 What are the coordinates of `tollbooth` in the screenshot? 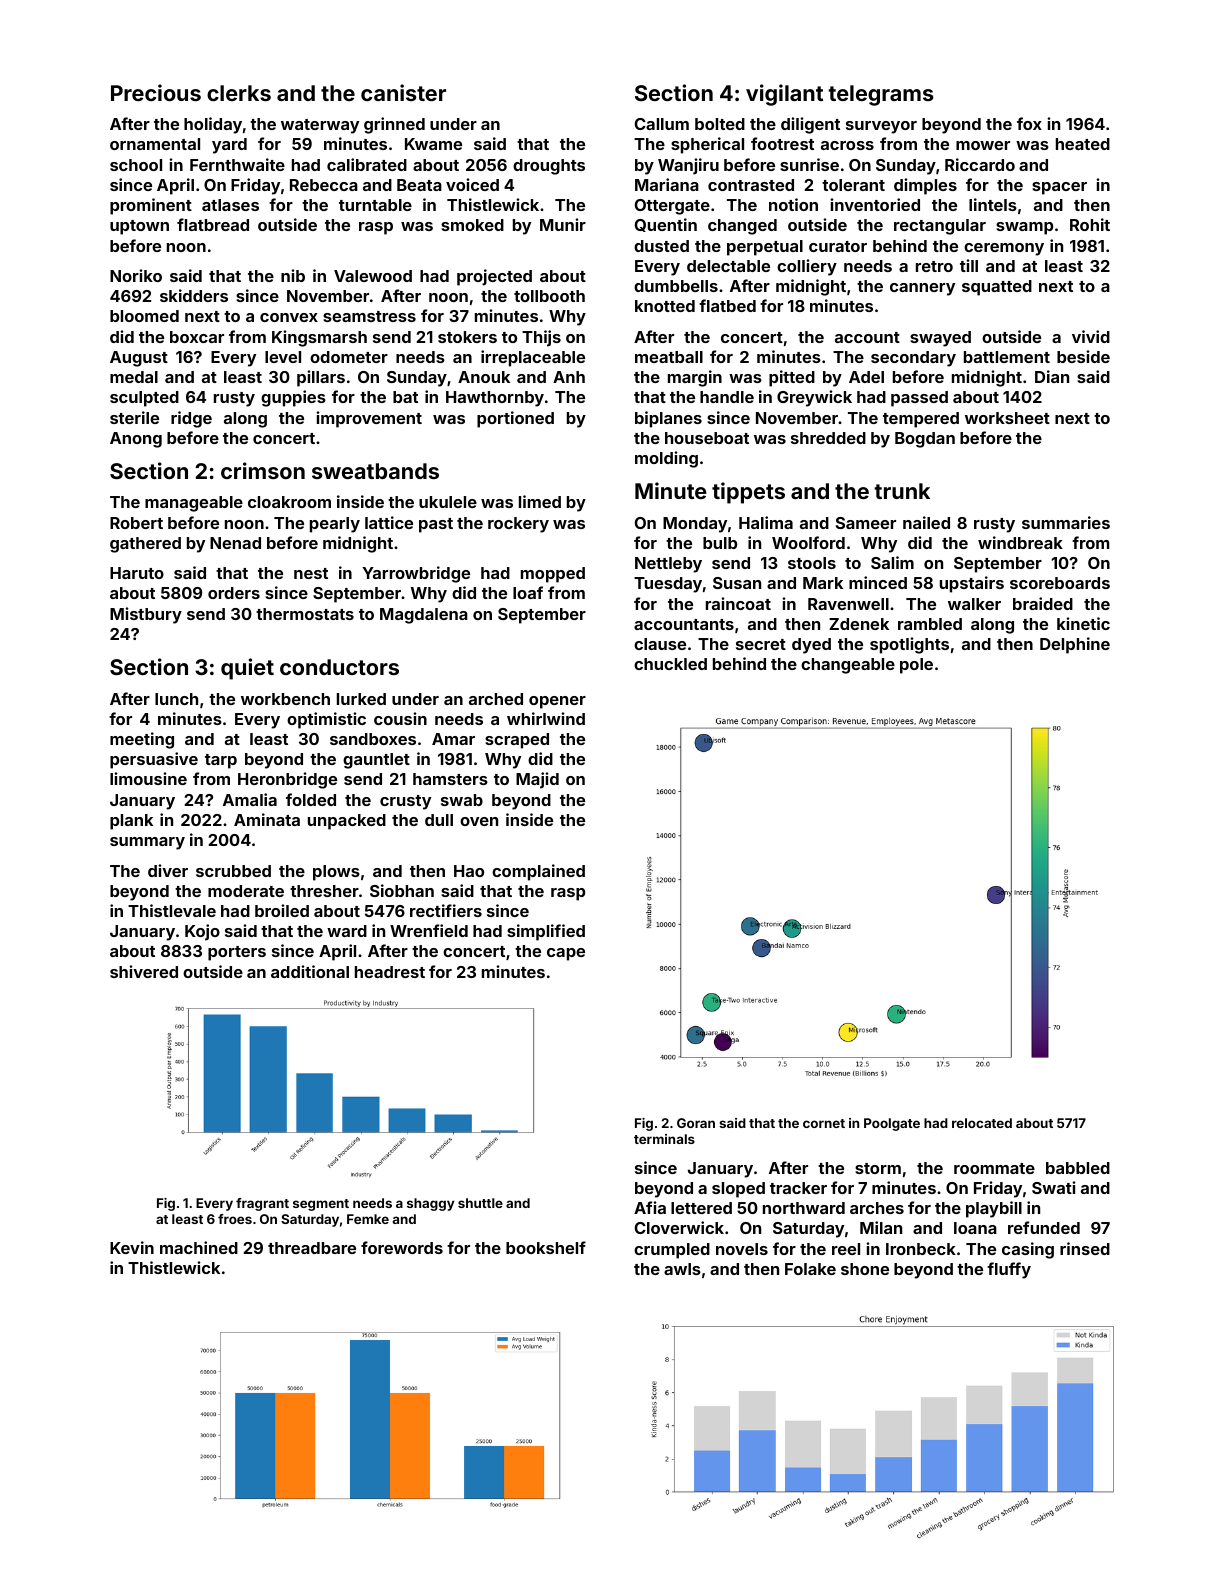 It's located at (549, 296).
